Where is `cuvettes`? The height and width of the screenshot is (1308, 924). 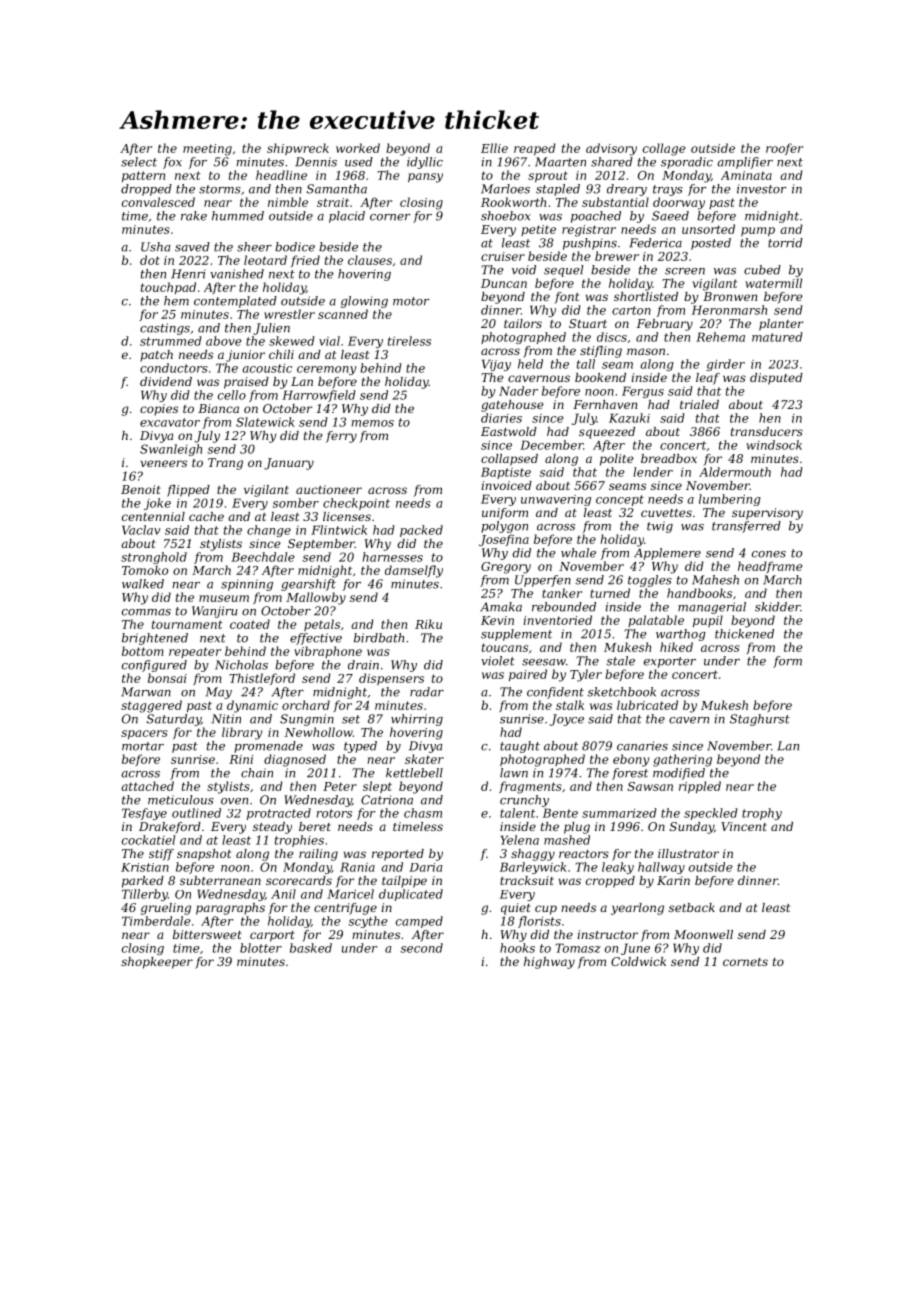
cuvettes is located at coordinates (666, 513).
